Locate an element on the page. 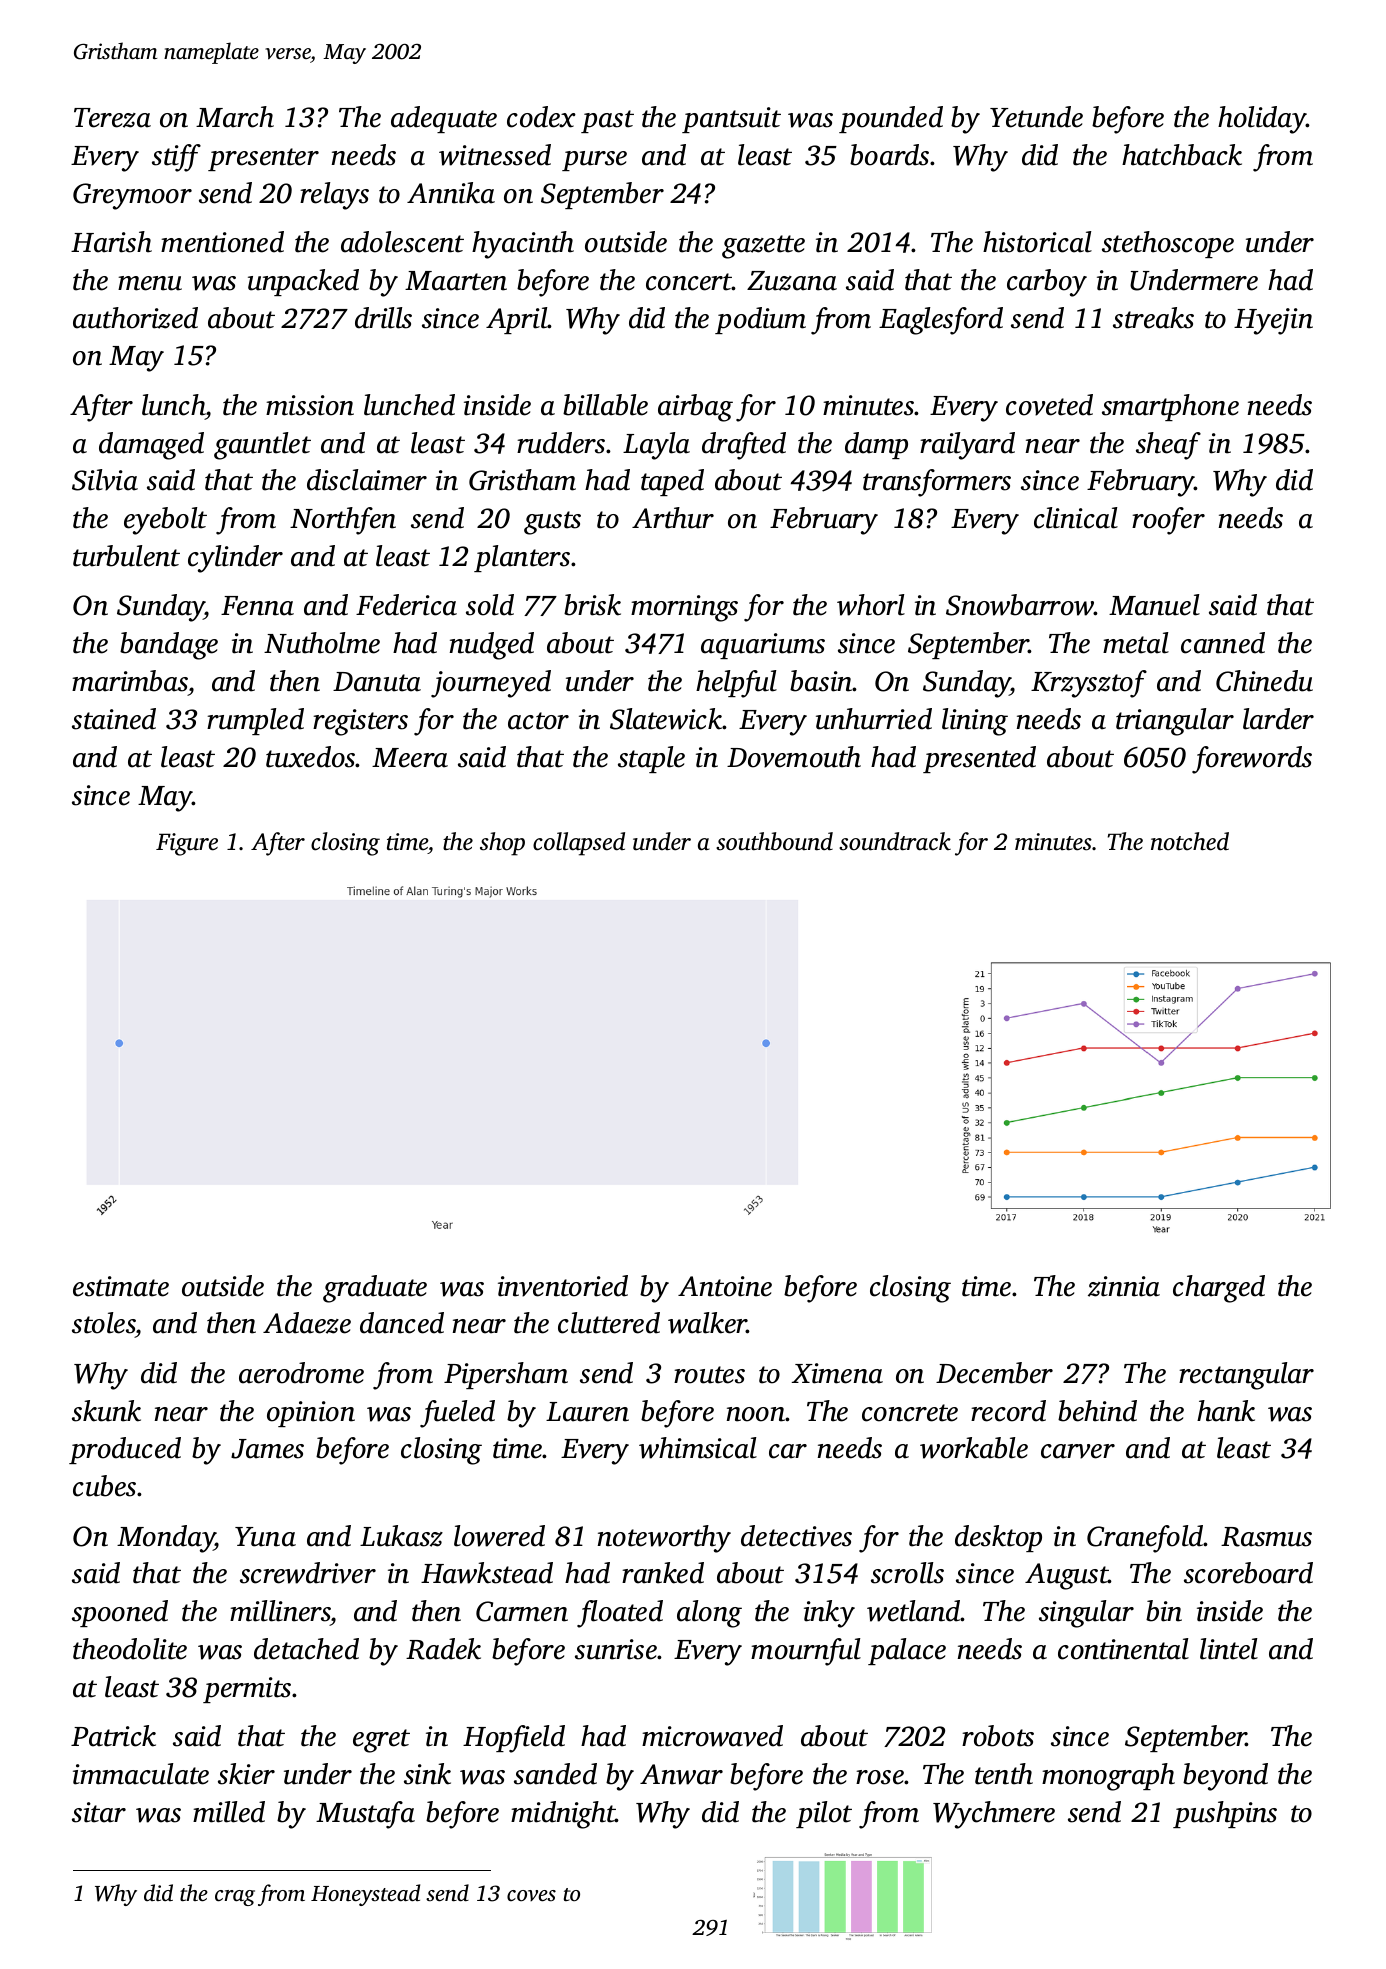 The width and height of the image is (1386, 1969). inky is located at coordinates (829, 1614).
